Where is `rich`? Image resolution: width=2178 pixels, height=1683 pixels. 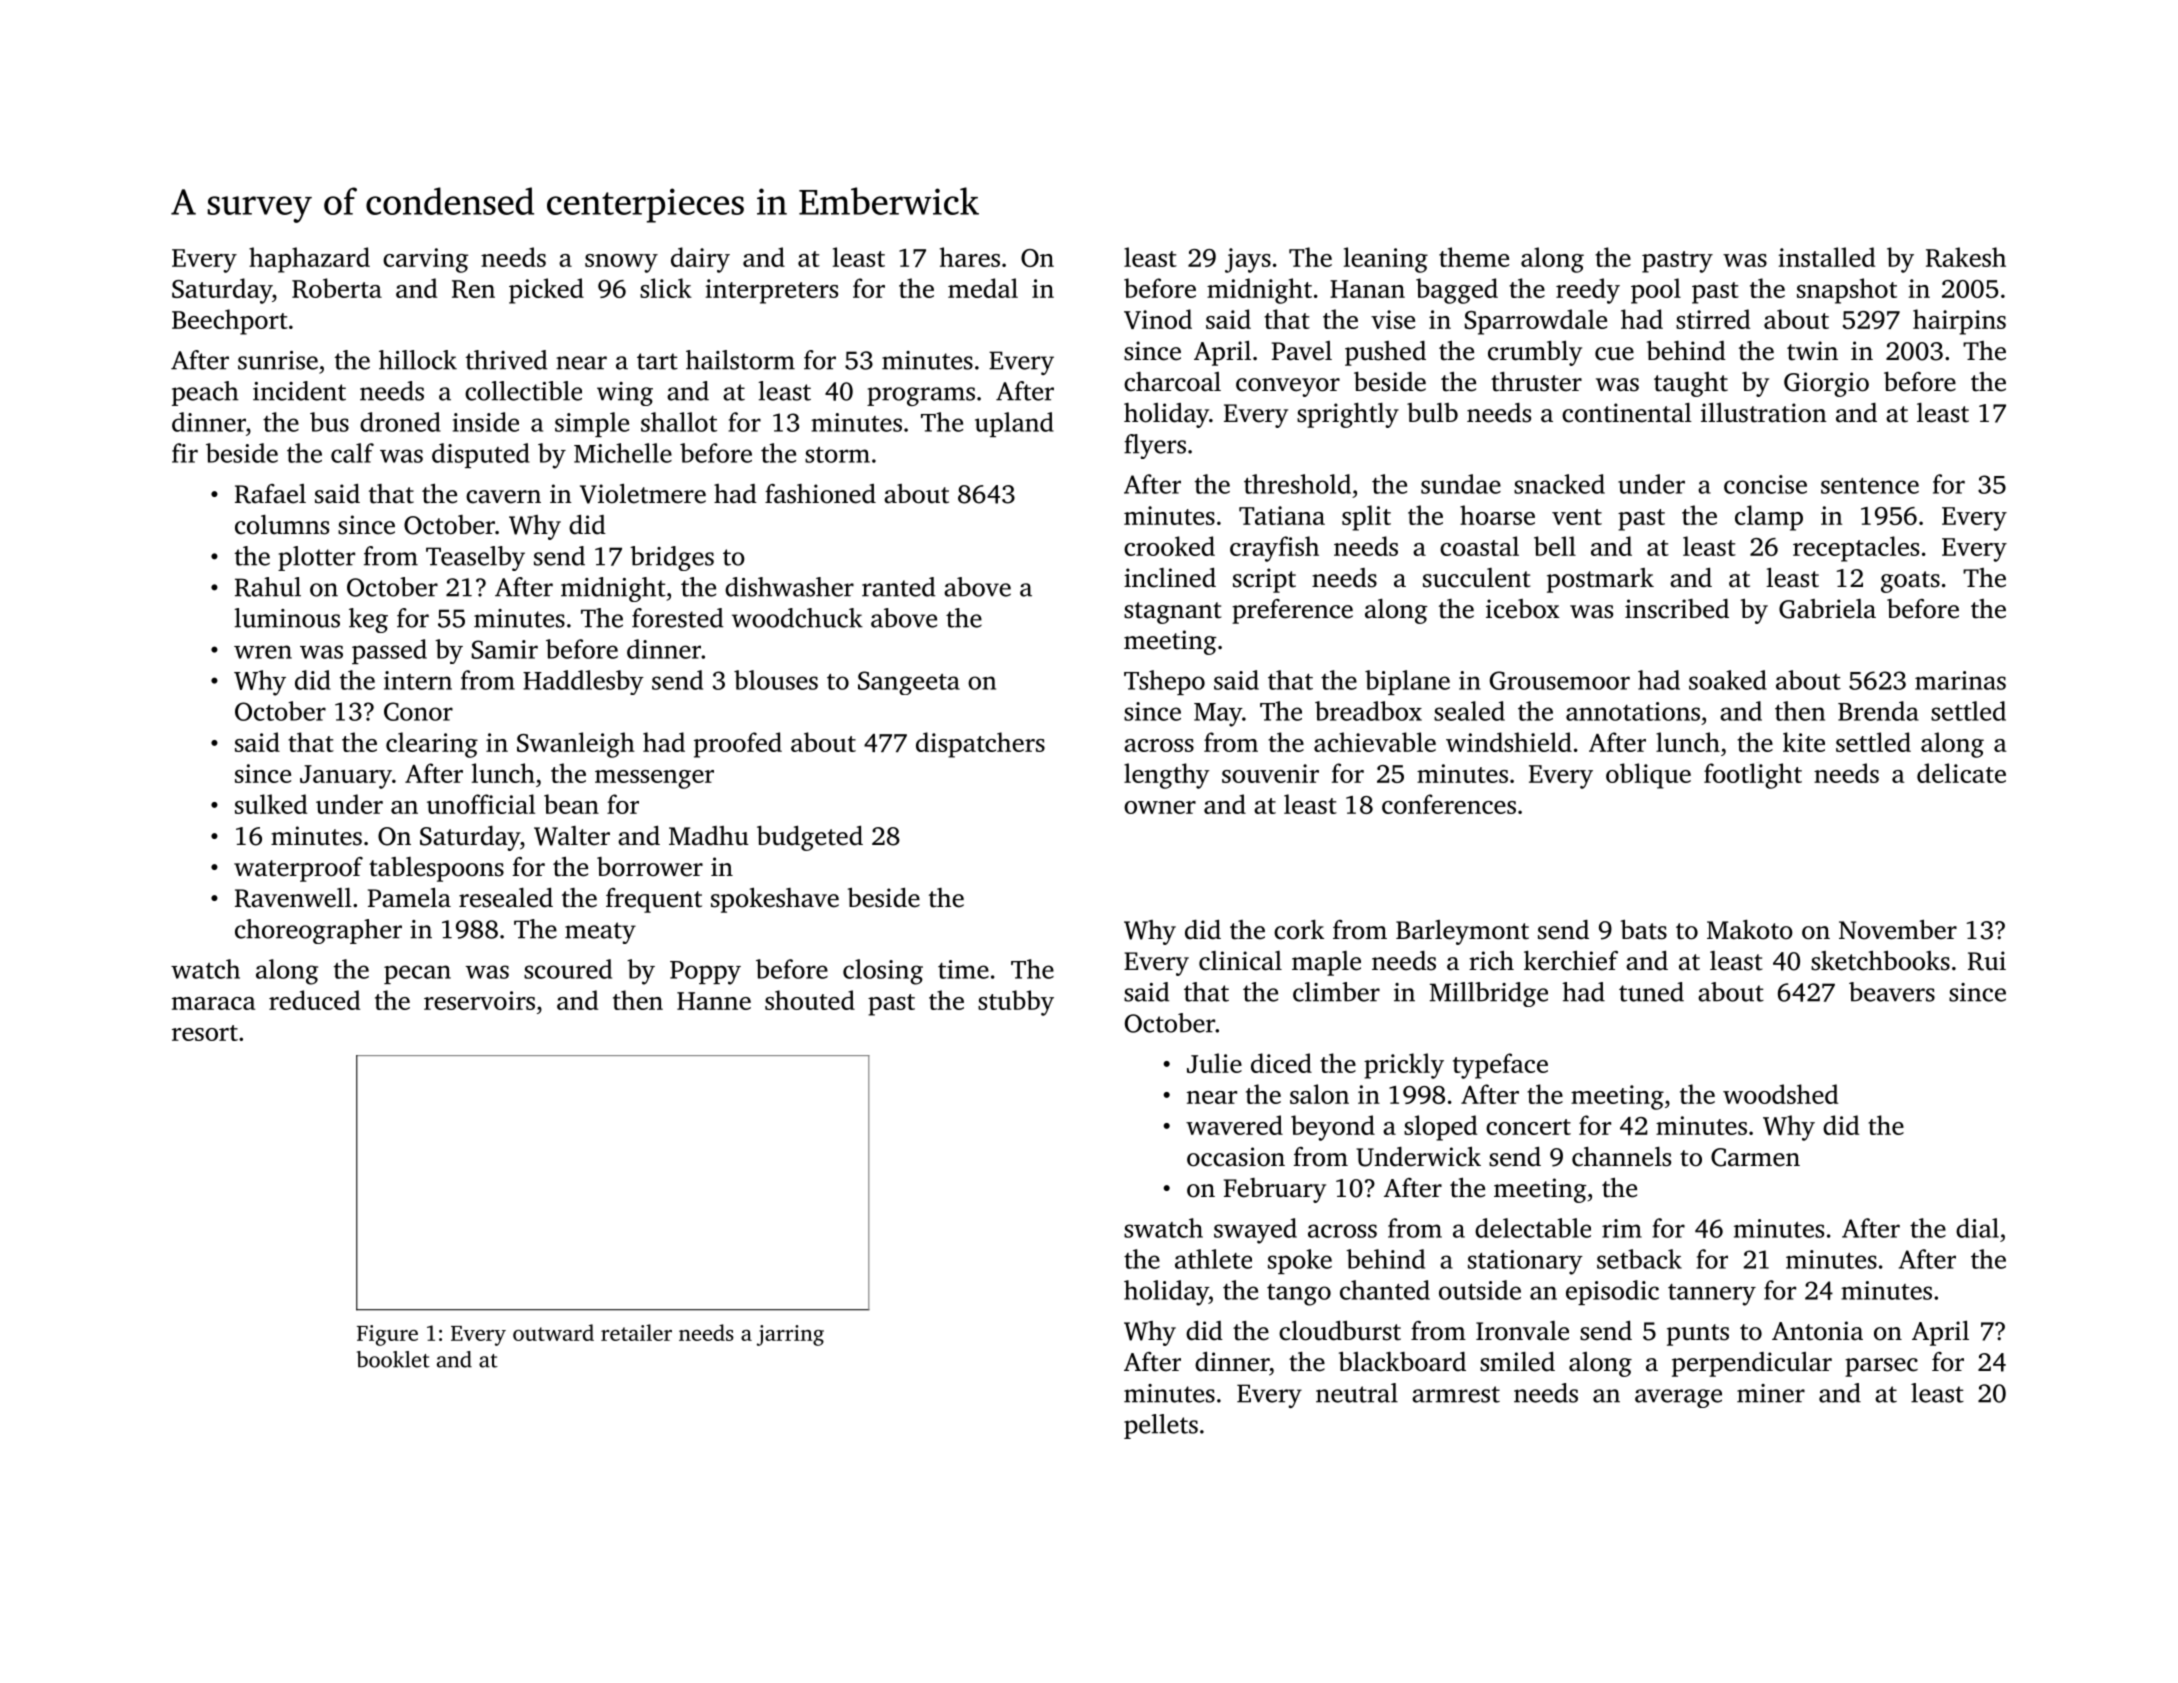 rich is located at coordinates (1491, 960).
